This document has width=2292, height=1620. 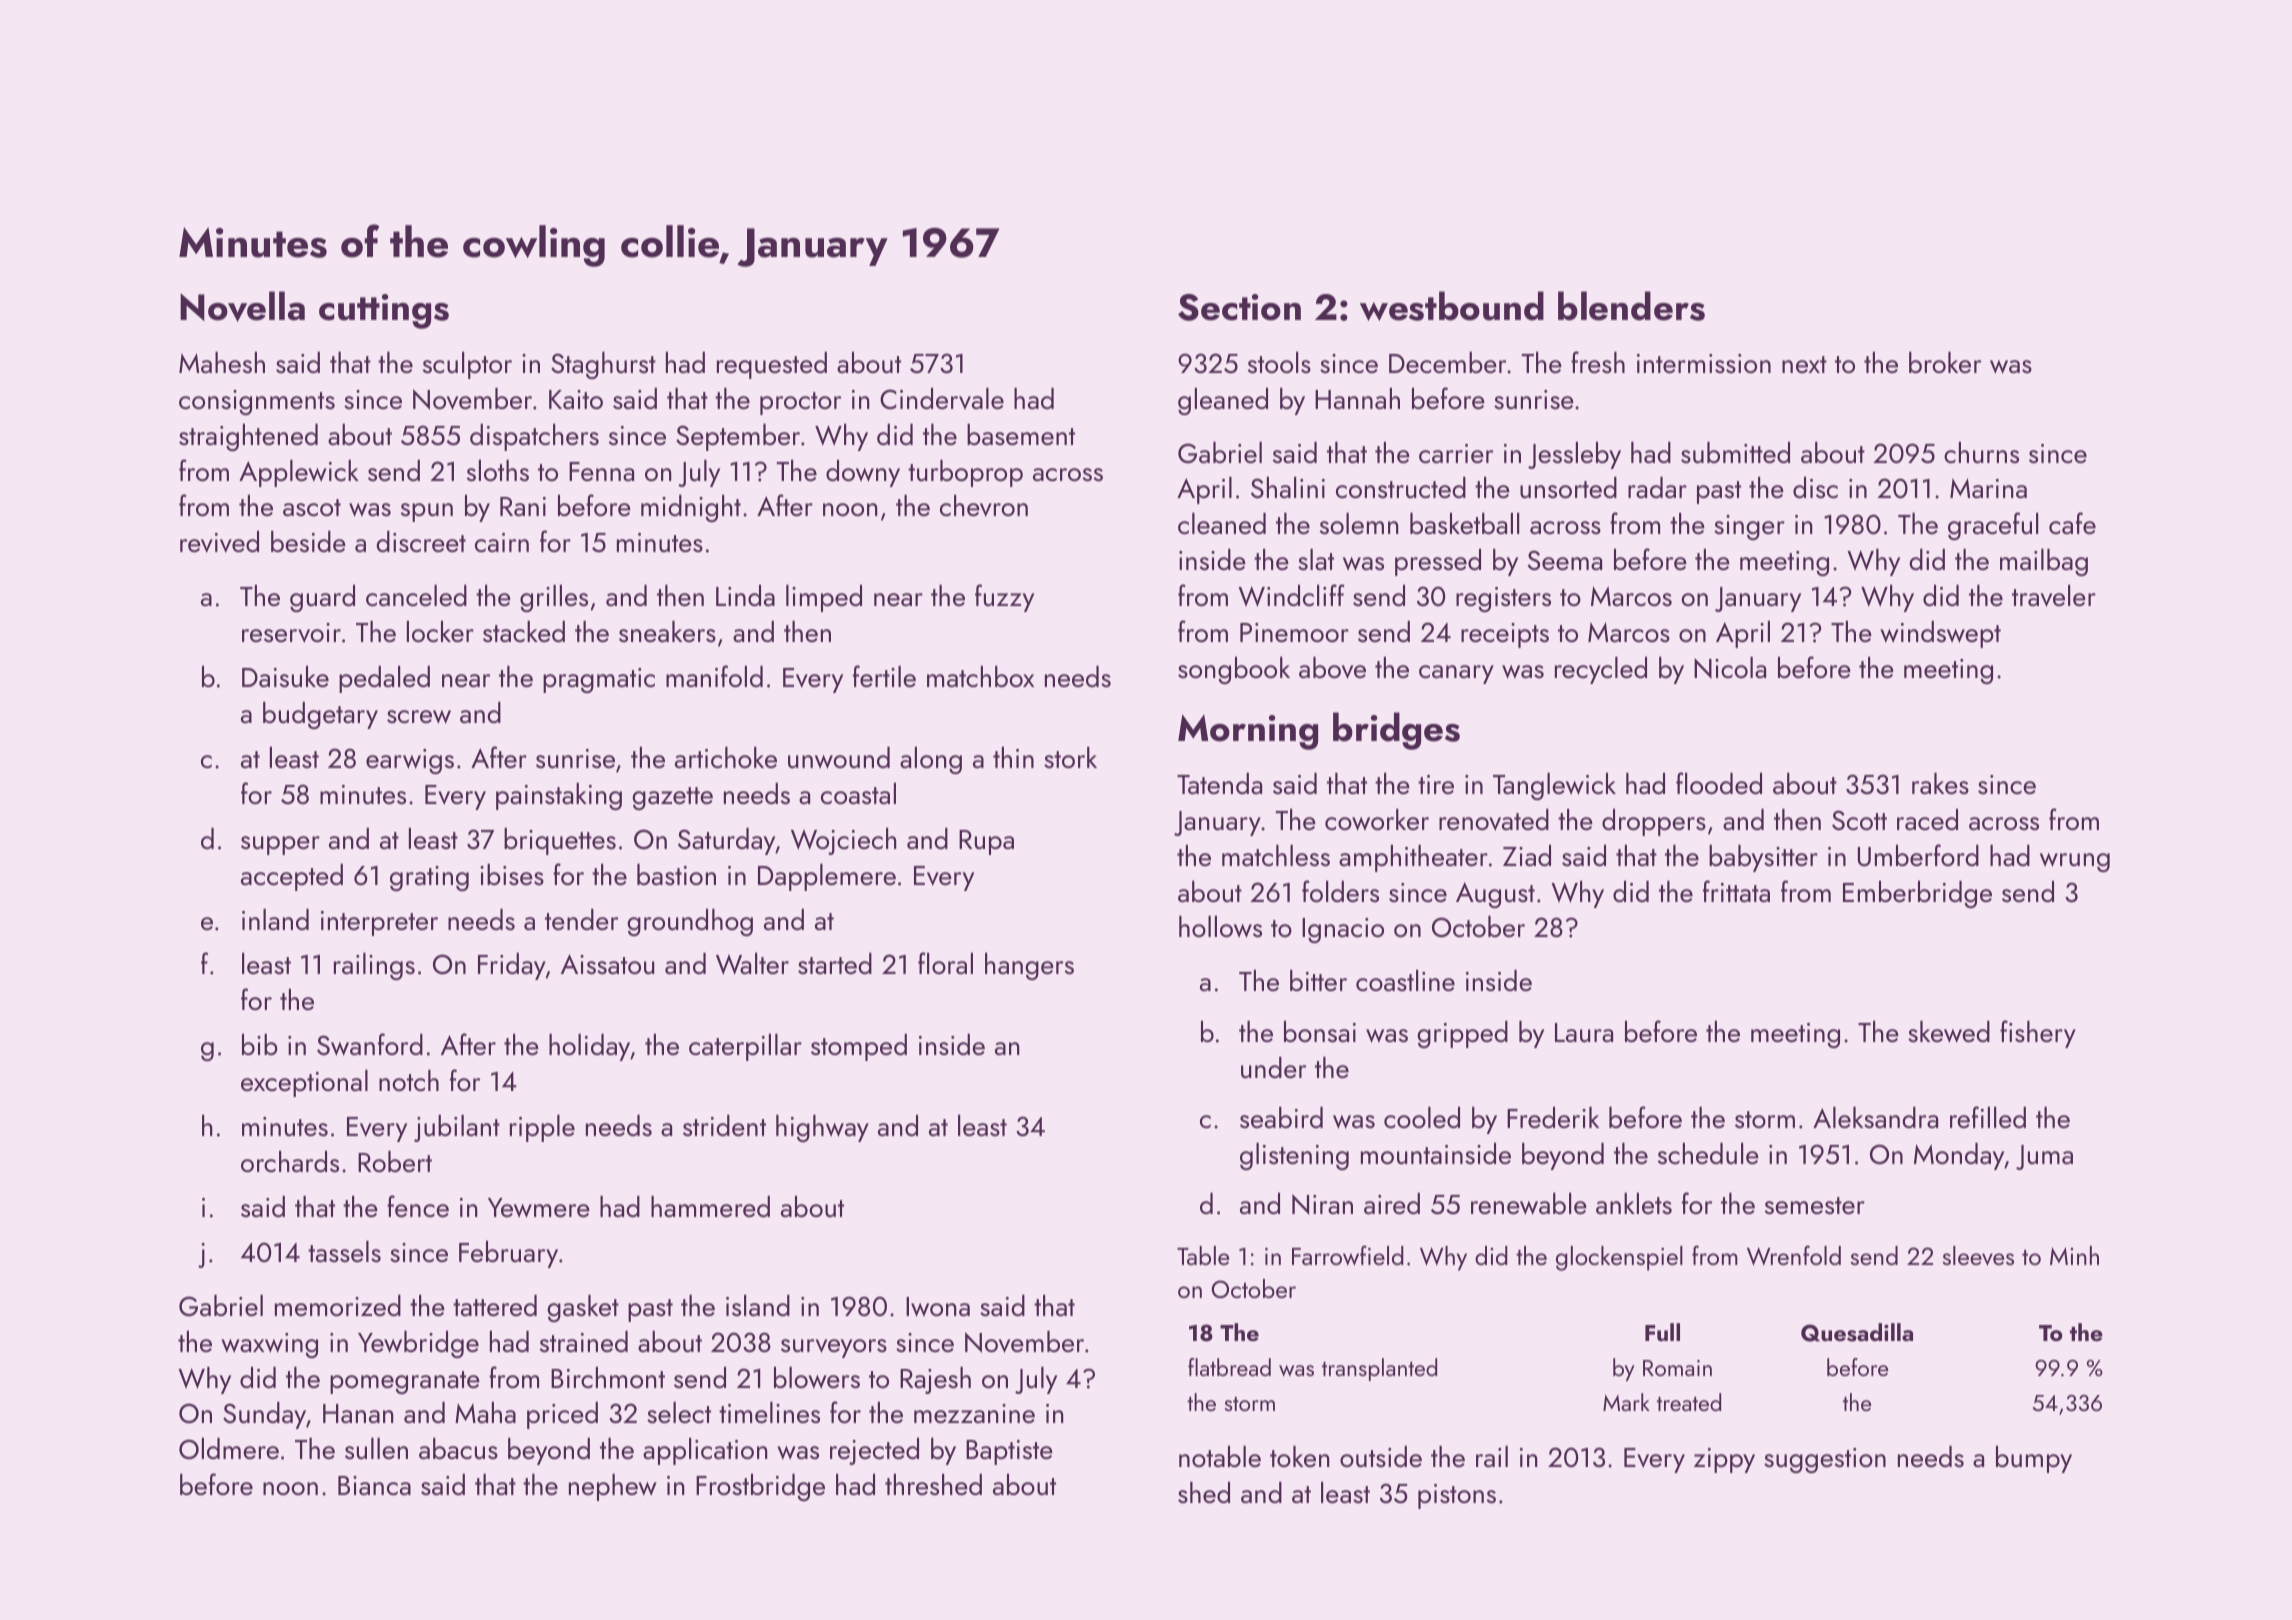 What do you see at coordinates (710, 1206) in the document?
I see `hammered` at bounding box center [710, 1206].
